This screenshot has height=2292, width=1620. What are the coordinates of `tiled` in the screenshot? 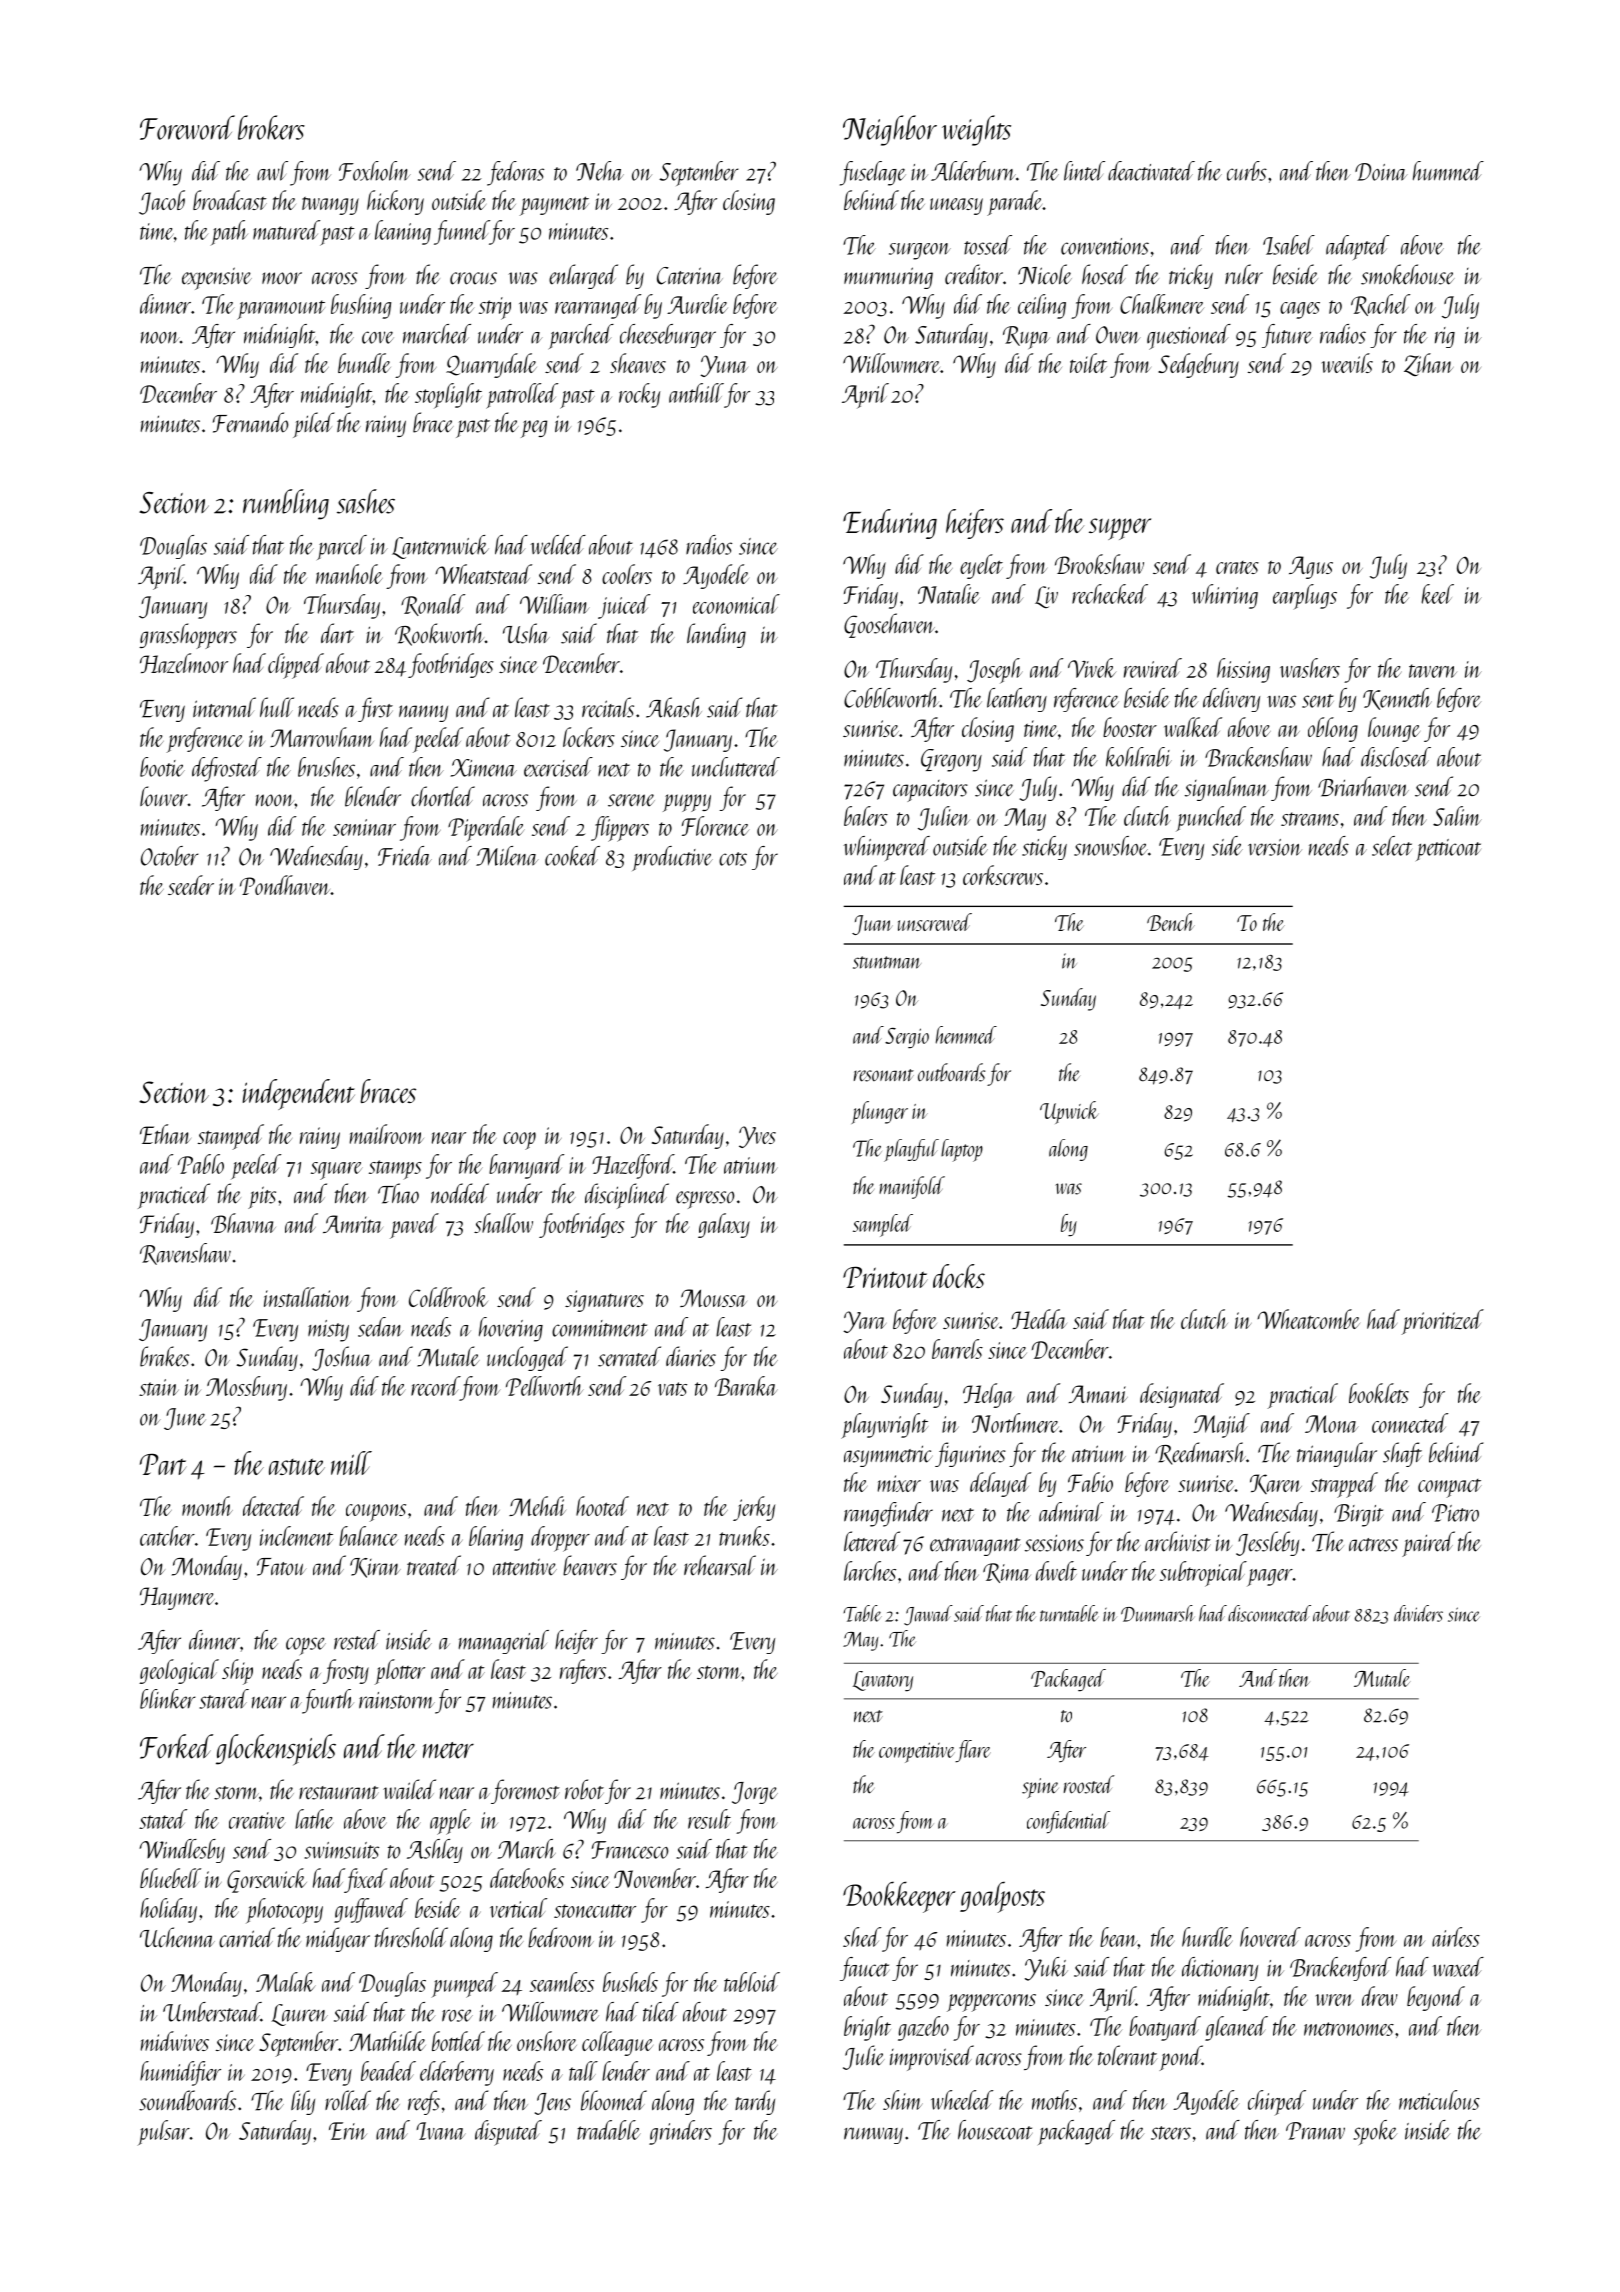 It's located at (661, 2012).
